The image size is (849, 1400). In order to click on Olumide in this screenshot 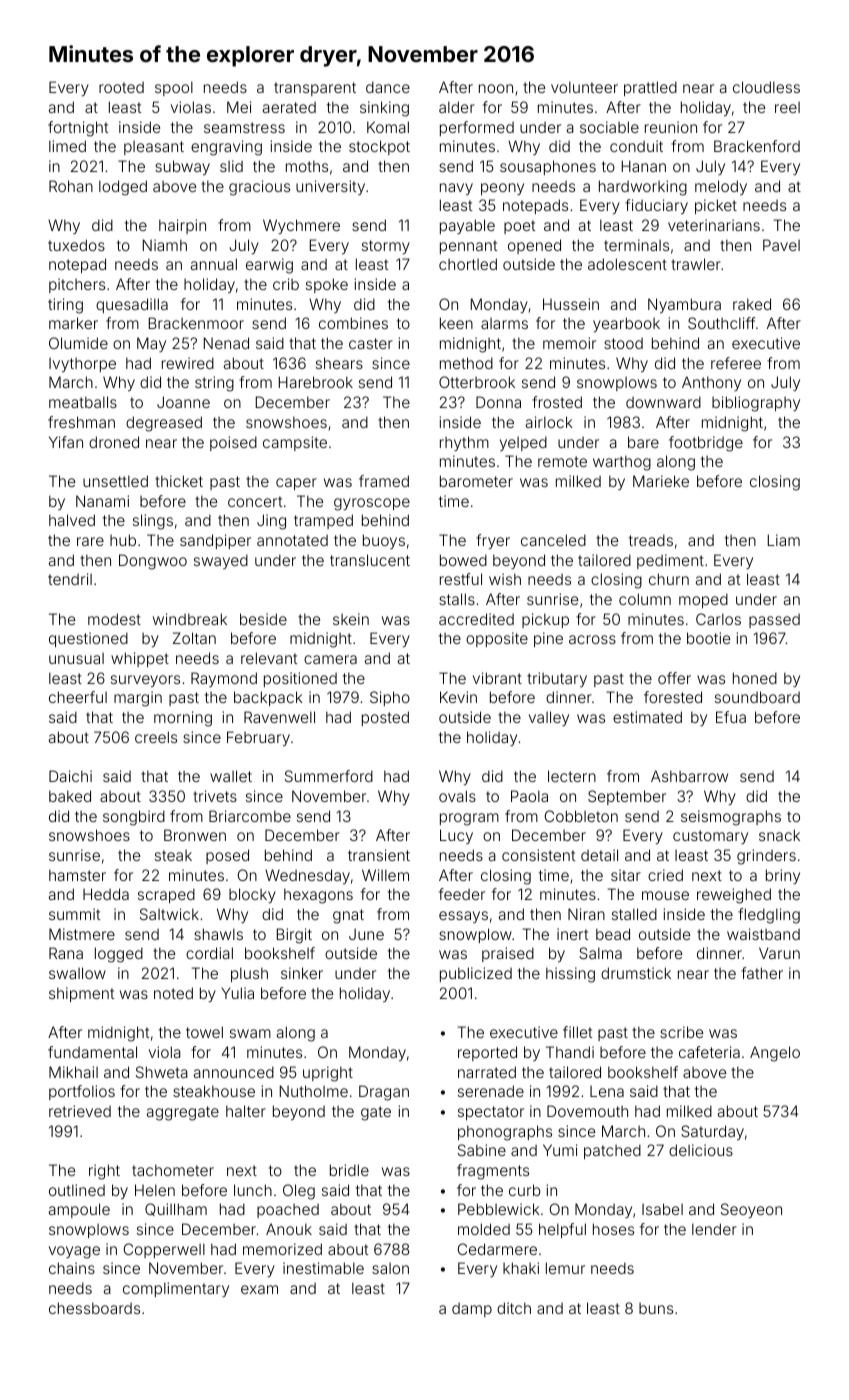, I will do `click(78, 343)`.
